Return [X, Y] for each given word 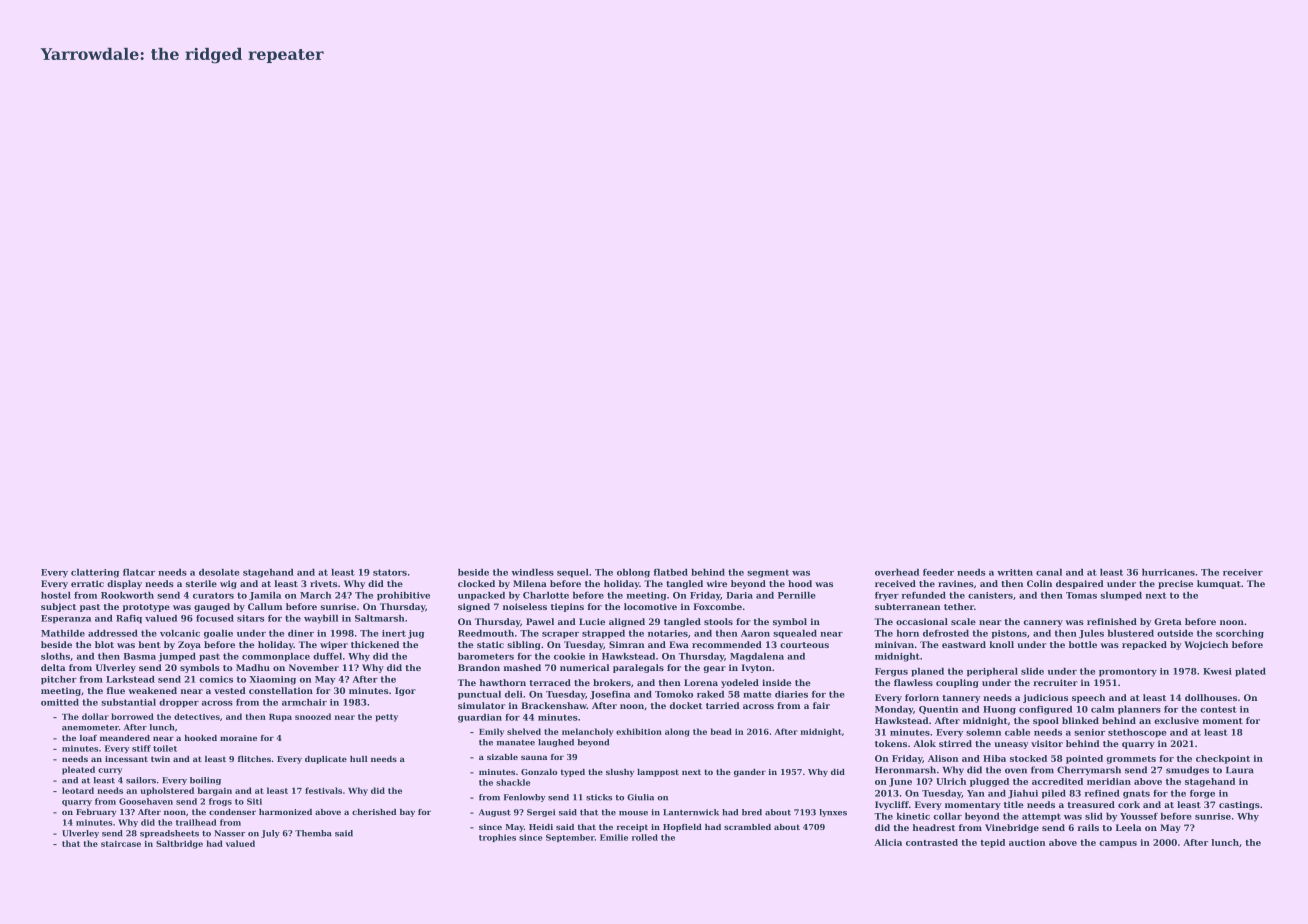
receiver [1243, 572]
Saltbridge [179, 844]
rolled [645, 837]
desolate [219, 572]
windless [532, 572]
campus [1118, 844]
